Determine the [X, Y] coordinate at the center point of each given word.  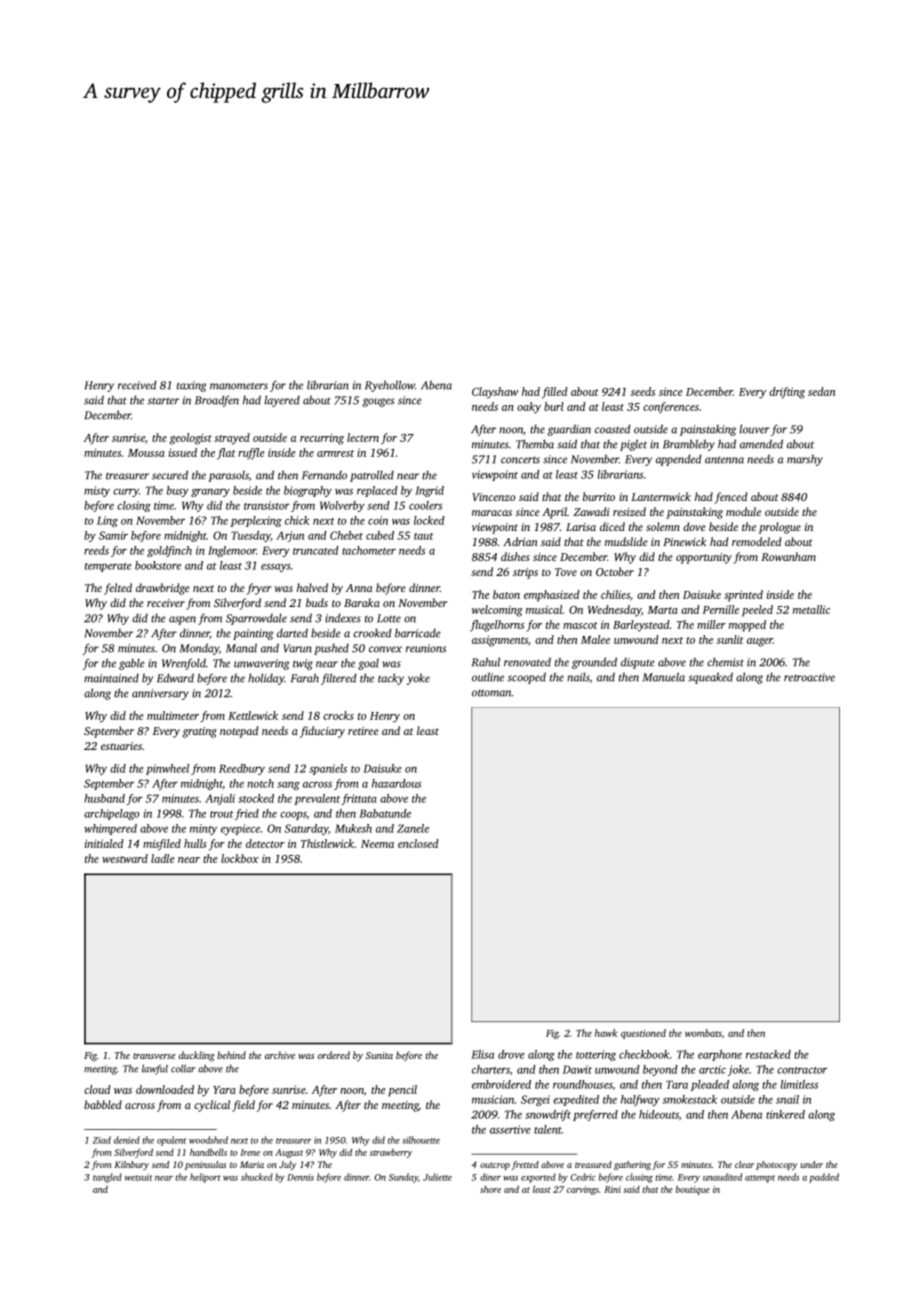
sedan [822, 391]
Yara [224, 1090]
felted [118, 589]
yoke [418, 679]
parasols [228, 476]
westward [125, 858]
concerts [520, 460]
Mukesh [353, 828]
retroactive [809, 677]
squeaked [710, 678]
